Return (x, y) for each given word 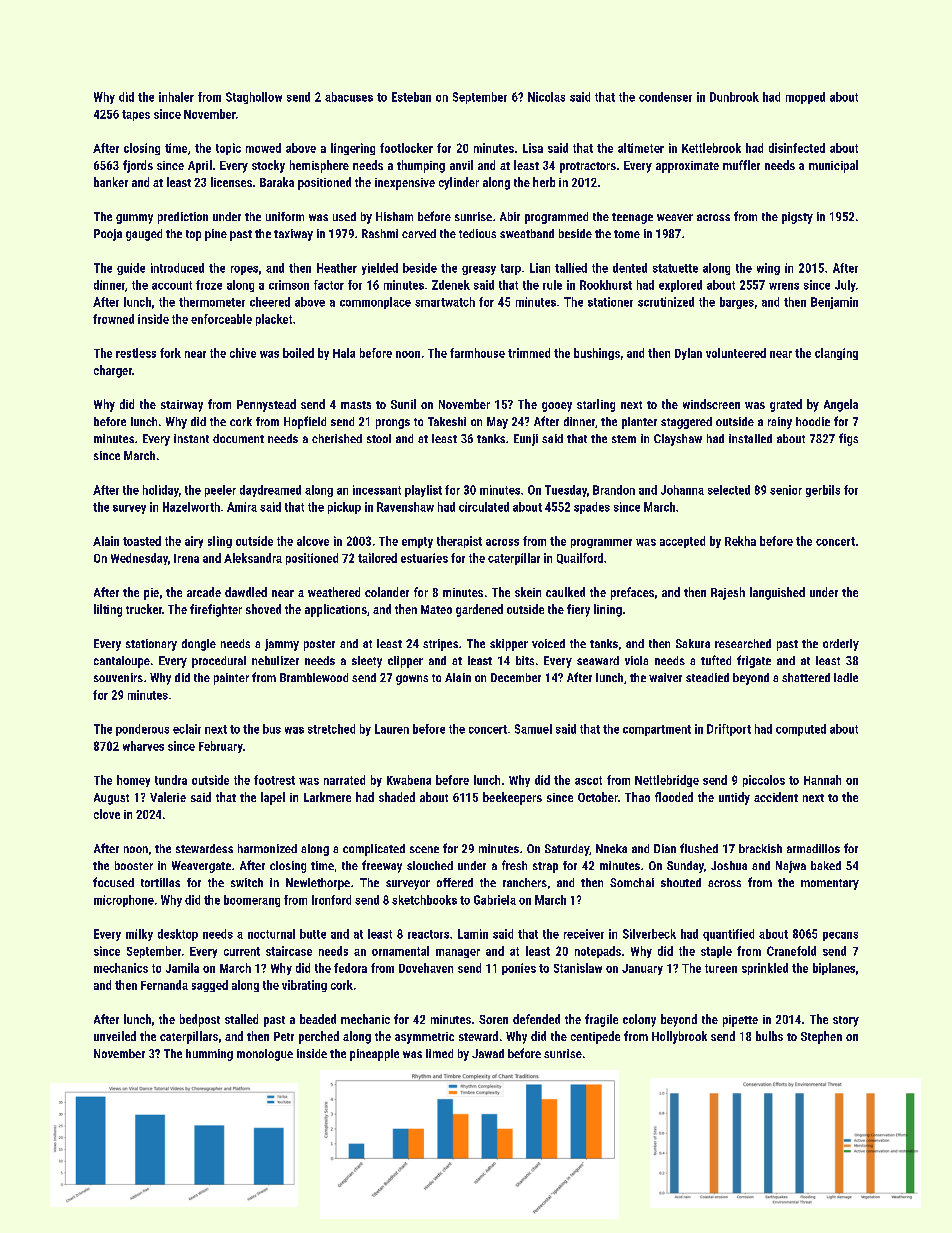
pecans (840, 936)
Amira (242, 507)
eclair (187, 729)
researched (743, 643)
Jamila (182, 968)
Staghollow (254, 98)
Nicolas (546, 97)
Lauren (392, 729)
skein (528, 592)
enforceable (221, 319)
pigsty (797, 218)
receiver (584, 934)
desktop (178, 935)
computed (801, 730)
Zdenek (451, 285)
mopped (805, 98)
